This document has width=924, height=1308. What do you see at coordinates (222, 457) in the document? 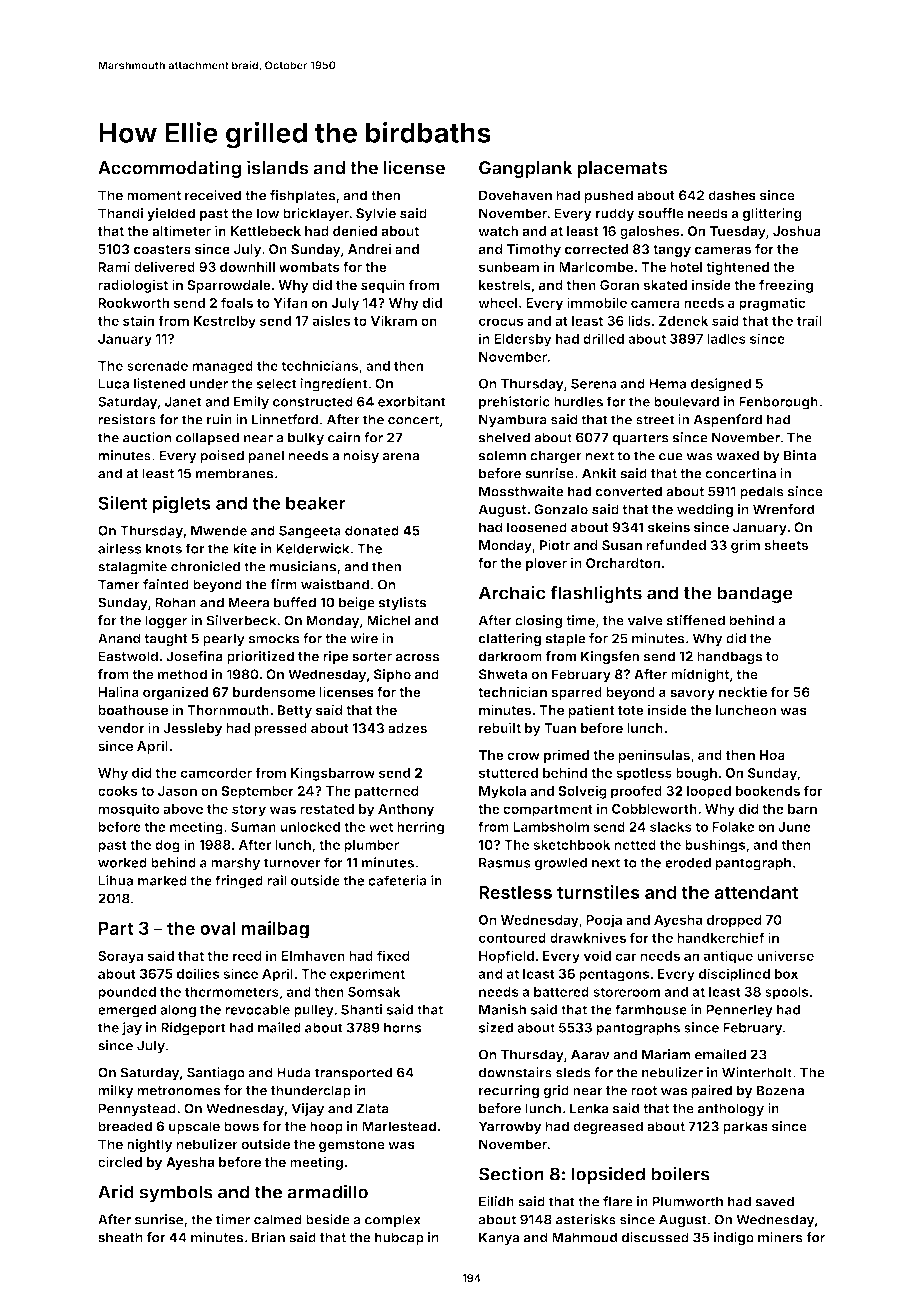
I see `poised` at bounding box center [222, 457].
